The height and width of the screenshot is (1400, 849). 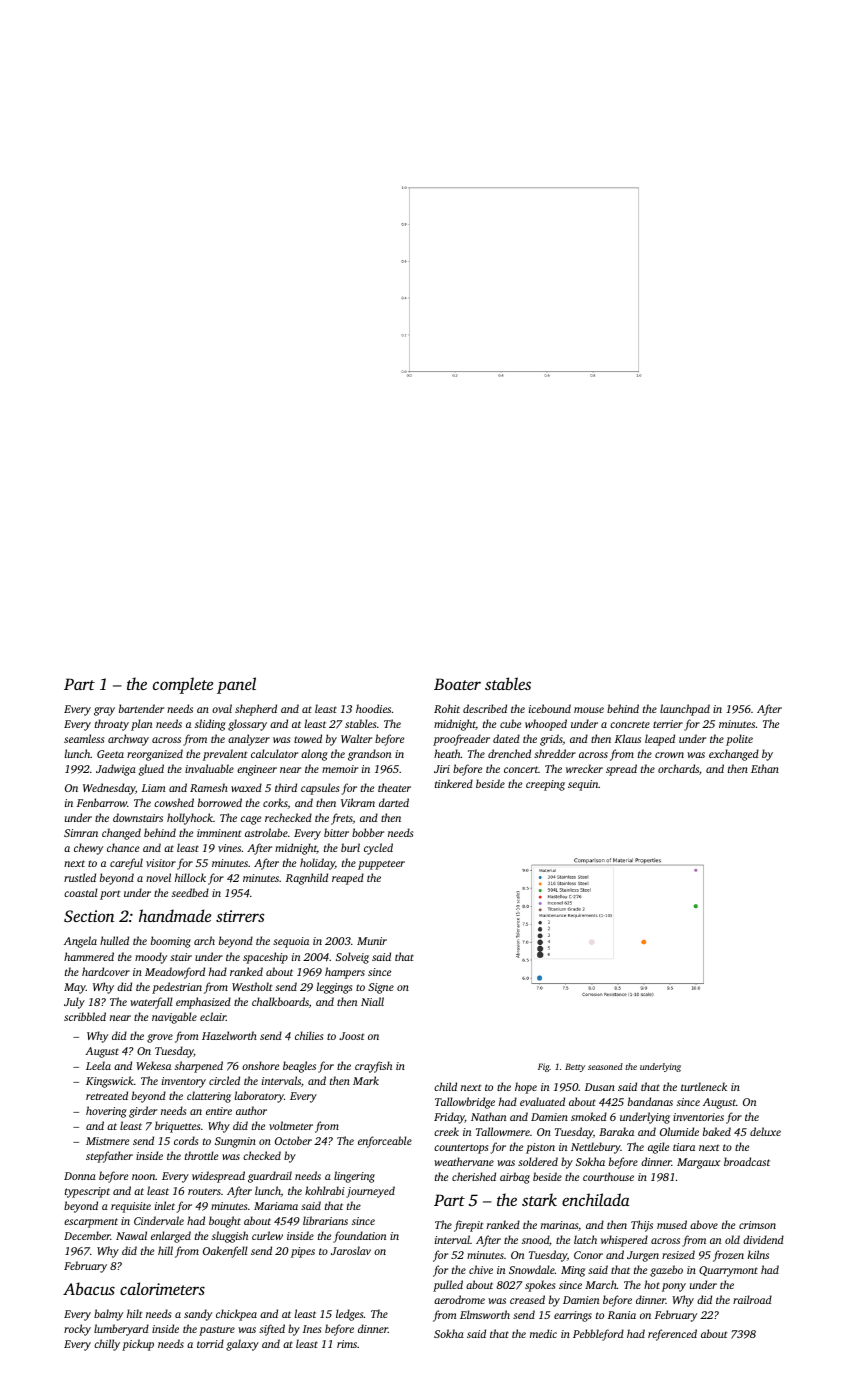 I want to click on inventories, so click(x=698, y=1117).
